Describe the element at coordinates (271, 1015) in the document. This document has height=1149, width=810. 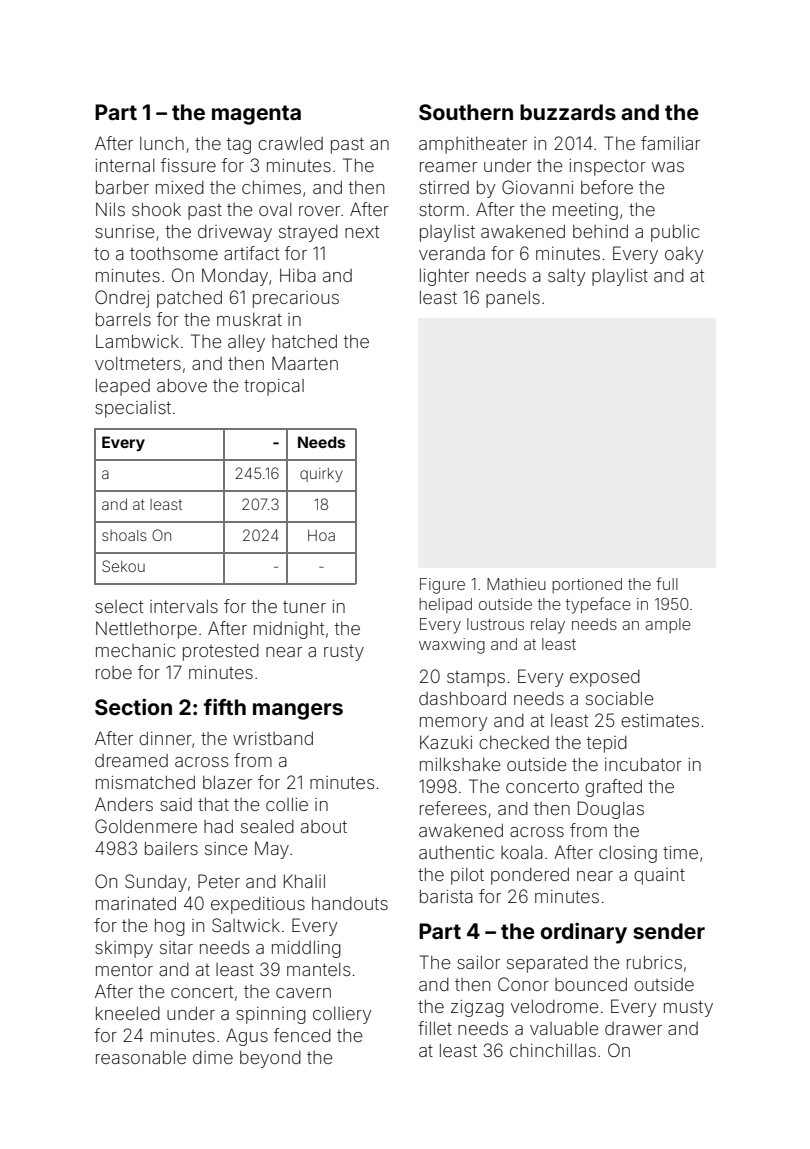
I see `spinning` at that location.
